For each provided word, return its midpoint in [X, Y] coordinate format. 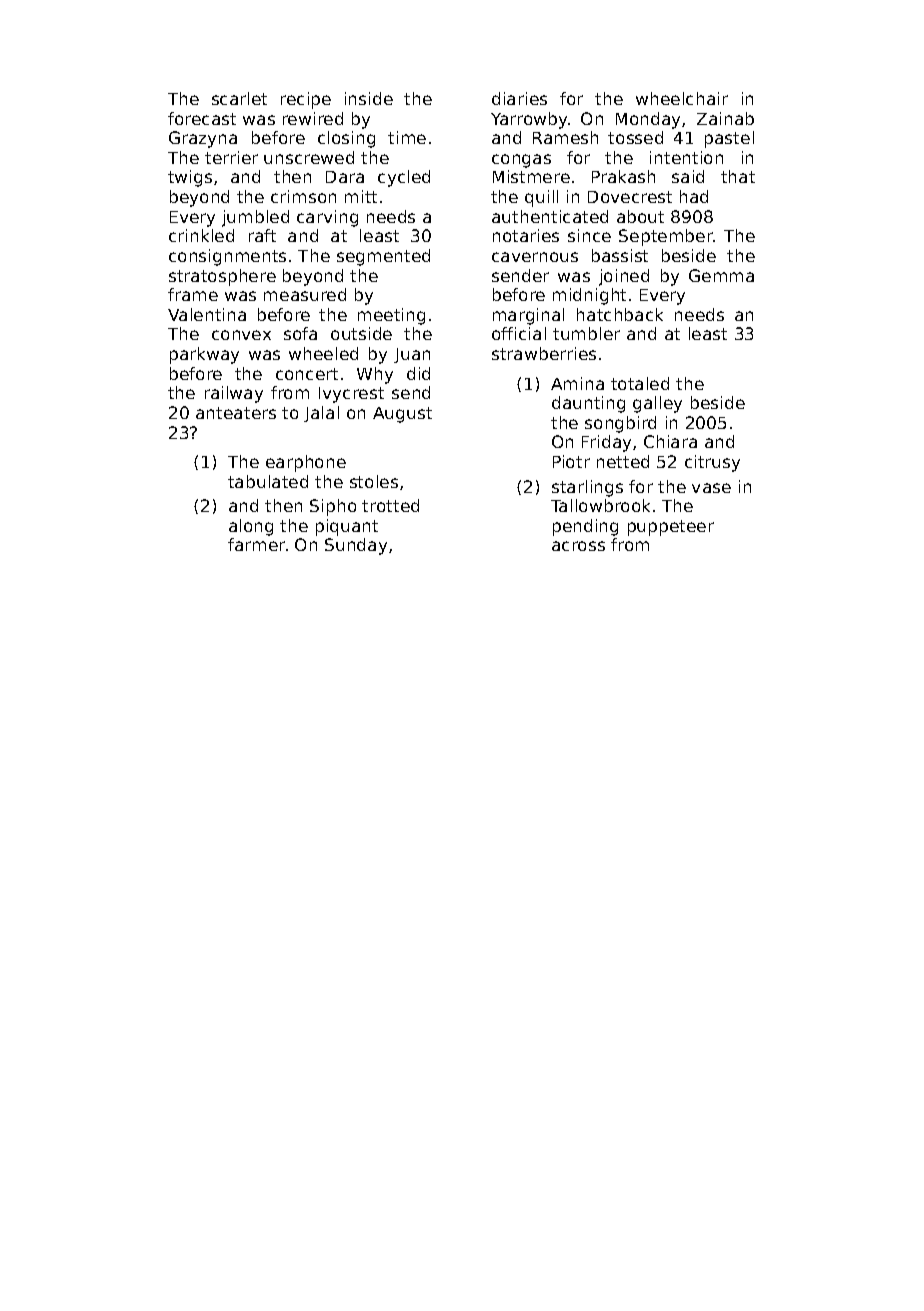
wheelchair [682, 98]
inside [369, 98]
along [251, 527]
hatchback [620, 314]
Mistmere [531, 176]
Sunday [356, 546]
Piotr [571, 461]
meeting [391, 316]
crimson [303, 196]
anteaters [236, 413]
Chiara [670, 441]
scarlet [239, 98]
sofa [300, 333]
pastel [729, 139]
